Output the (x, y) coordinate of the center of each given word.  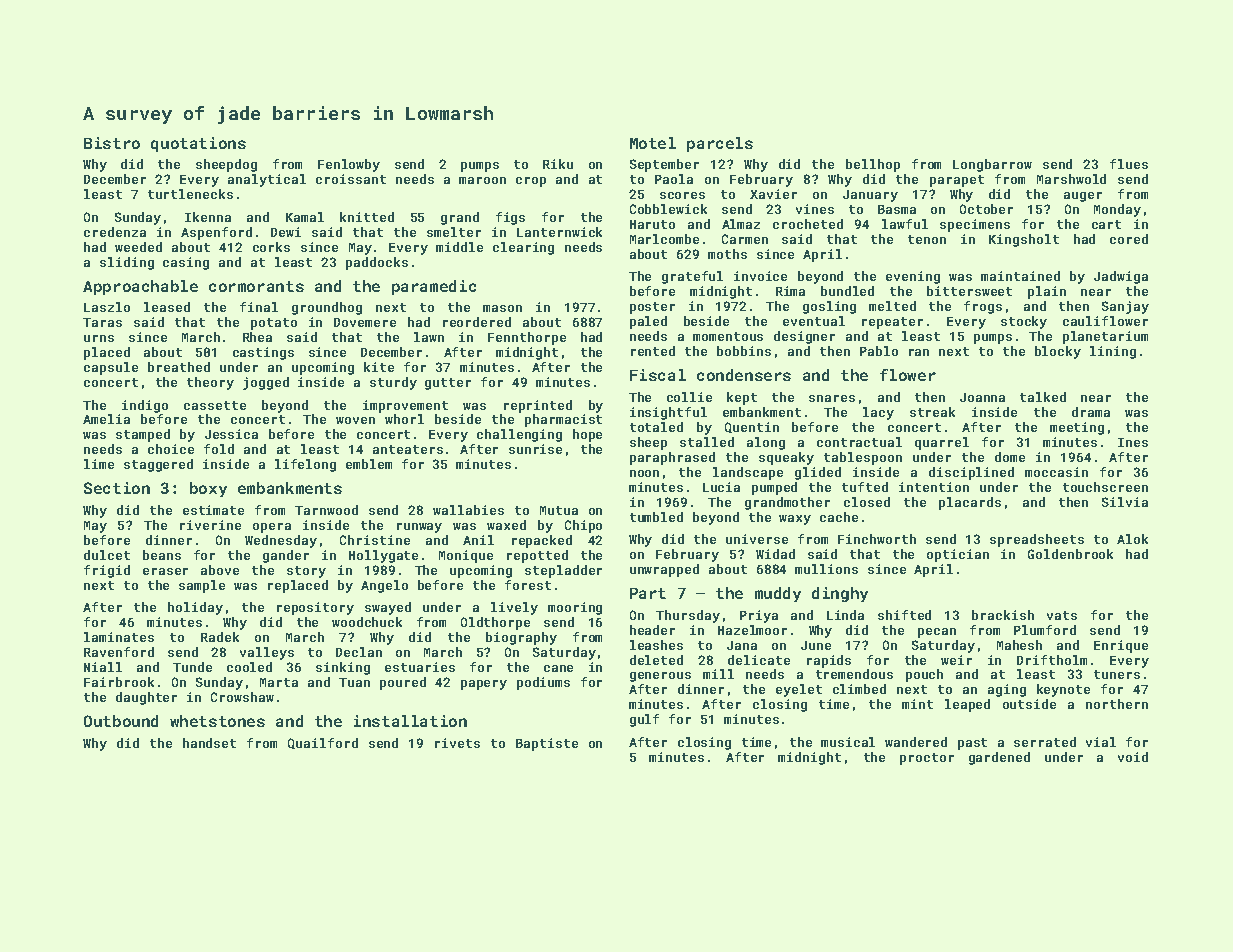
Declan (359, 652)
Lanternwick (559, 232)
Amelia (106, 419)
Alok (1132, 539)
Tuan (354, 682)
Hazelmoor (752, 630)
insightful (668, 413)
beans (162, 555)
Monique (466, 556)
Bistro (112, 143)
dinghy (840, 594)
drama (1091, 412)
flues (1129, 164)
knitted (367, 217)
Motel (653, 143)
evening (913, 277)
